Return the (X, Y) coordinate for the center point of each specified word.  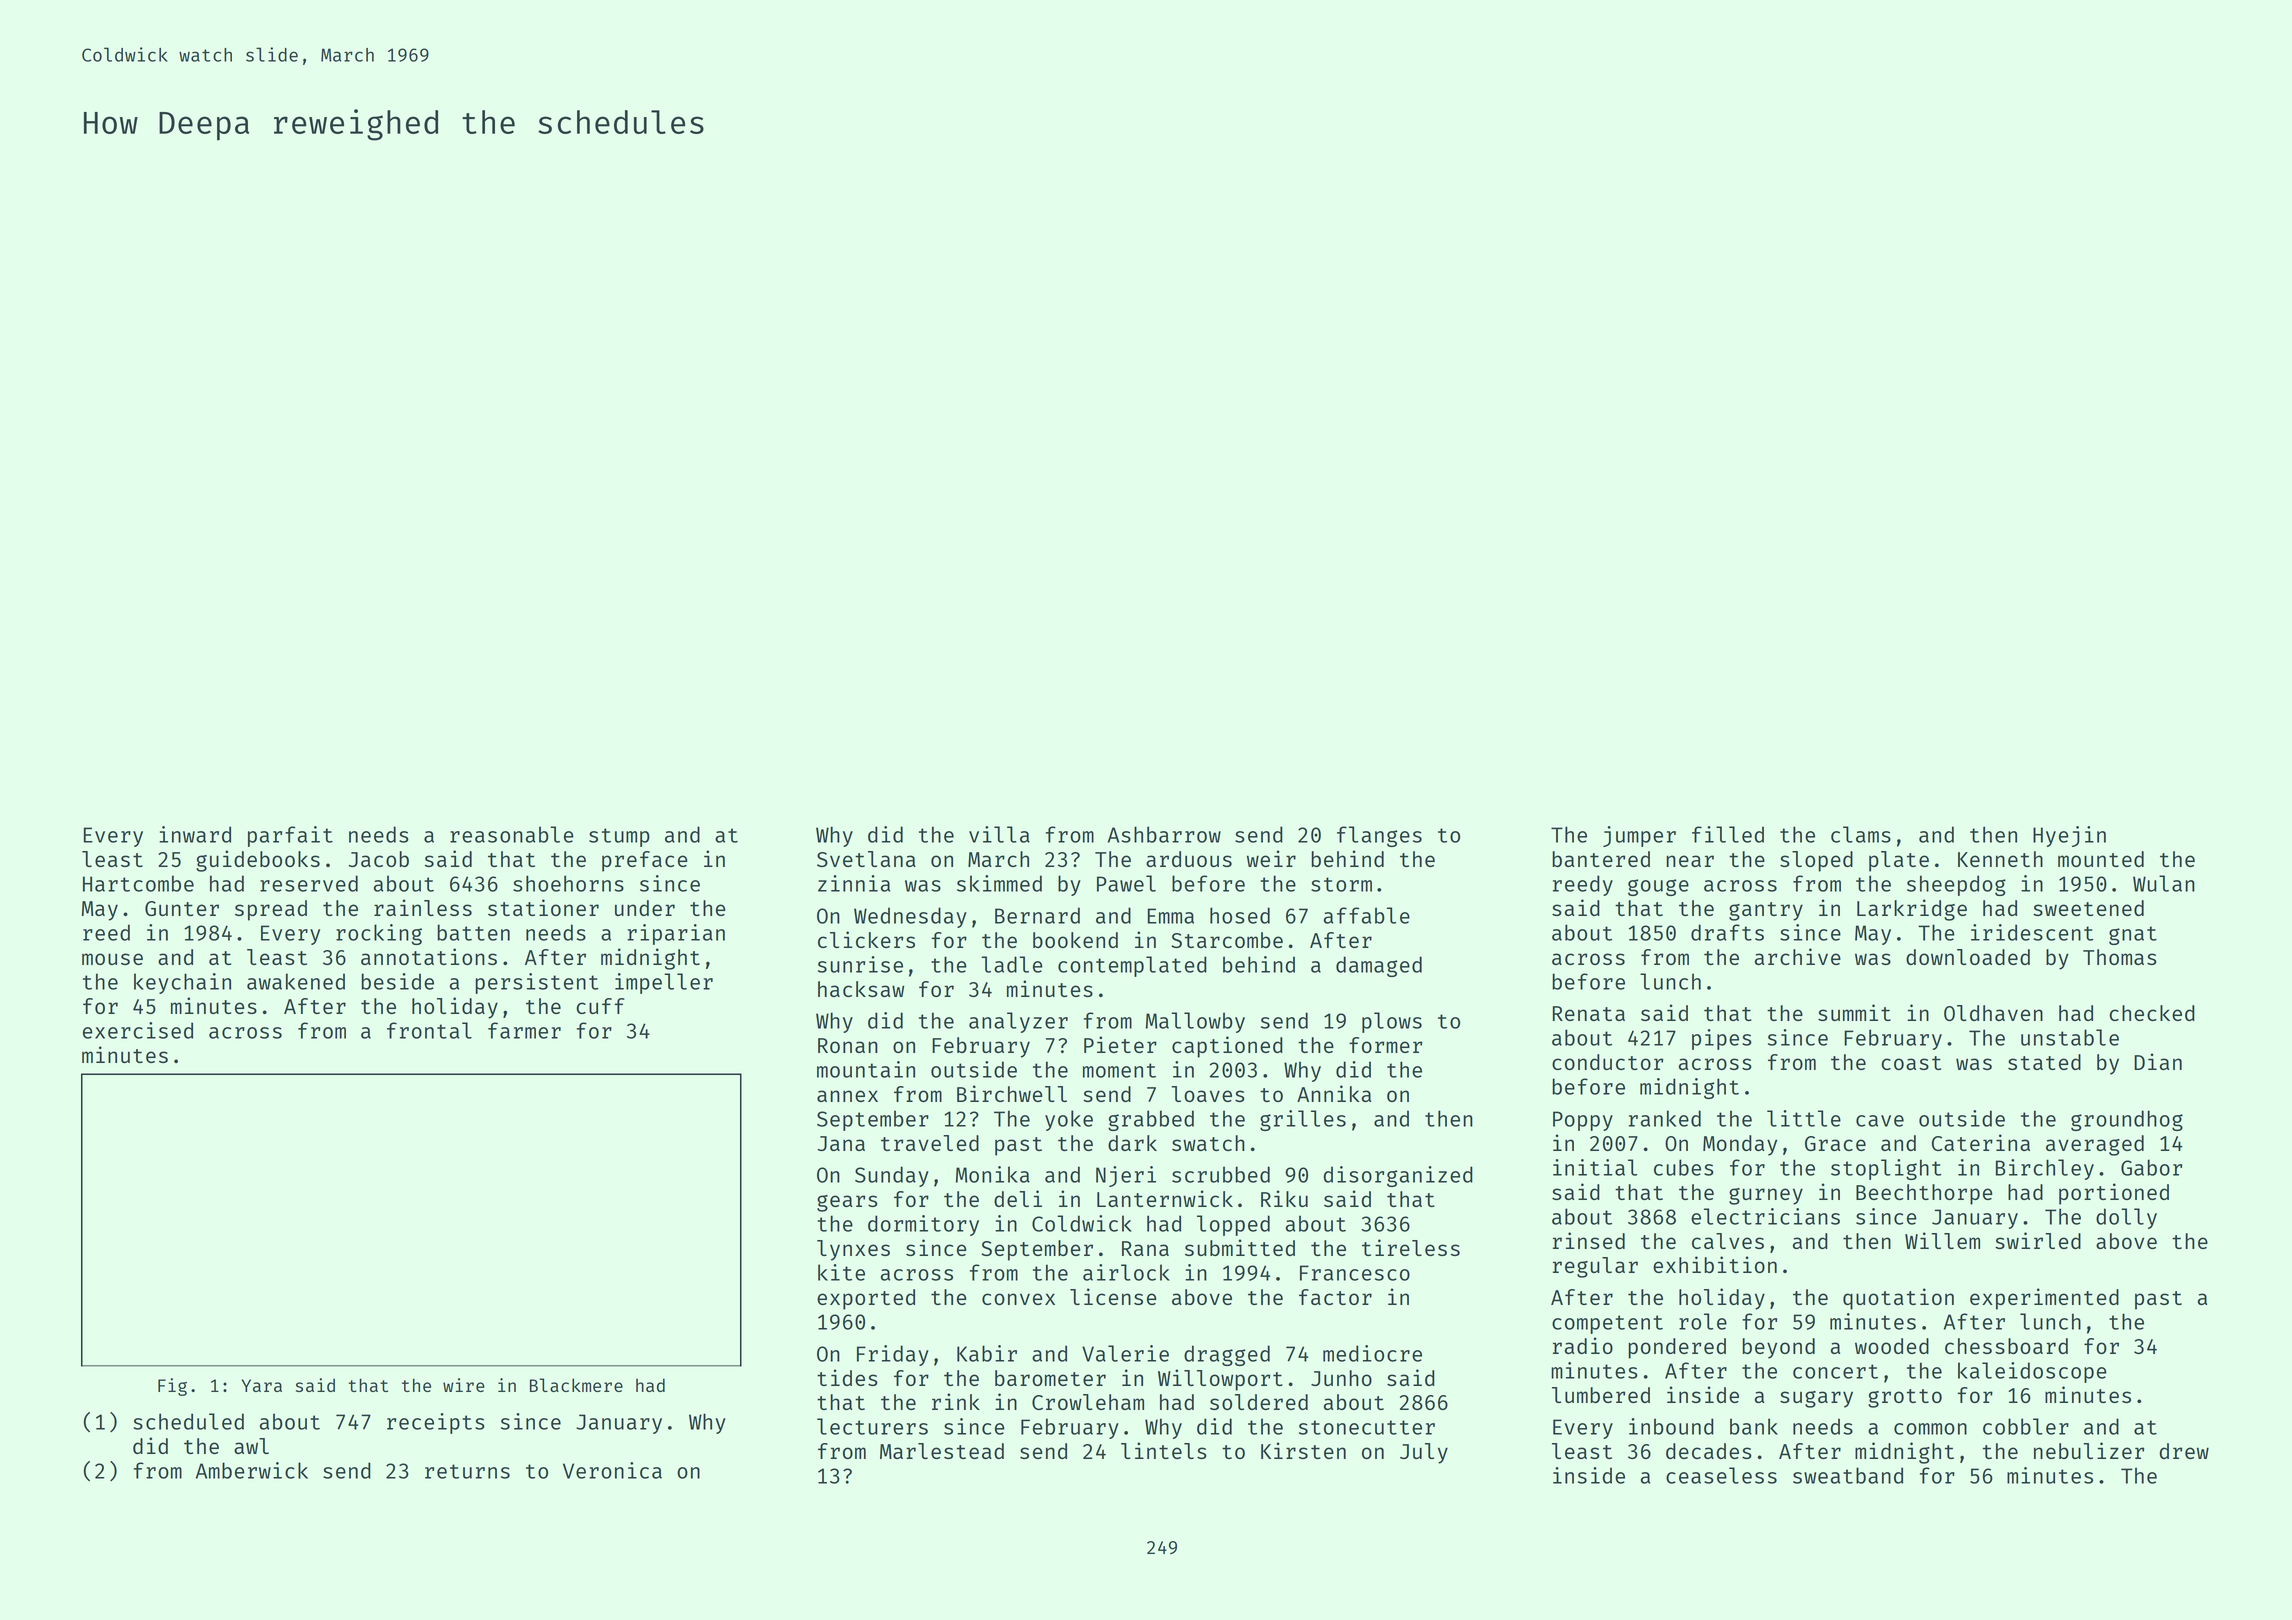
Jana (841, 1143)
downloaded (1968, 957)
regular (1595, 1267)
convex (1018, 1299)
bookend (1075, 940)
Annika (1334, 1093)
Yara (262, 1385)
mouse (112, 959)
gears (847, 1203)
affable (1367, 915)
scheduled (189, 1421)
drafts (1727, 932)
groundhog (2127, 1120)
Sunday (892, 1176)
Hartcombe (138, 883)
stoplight (1886, 1169)
